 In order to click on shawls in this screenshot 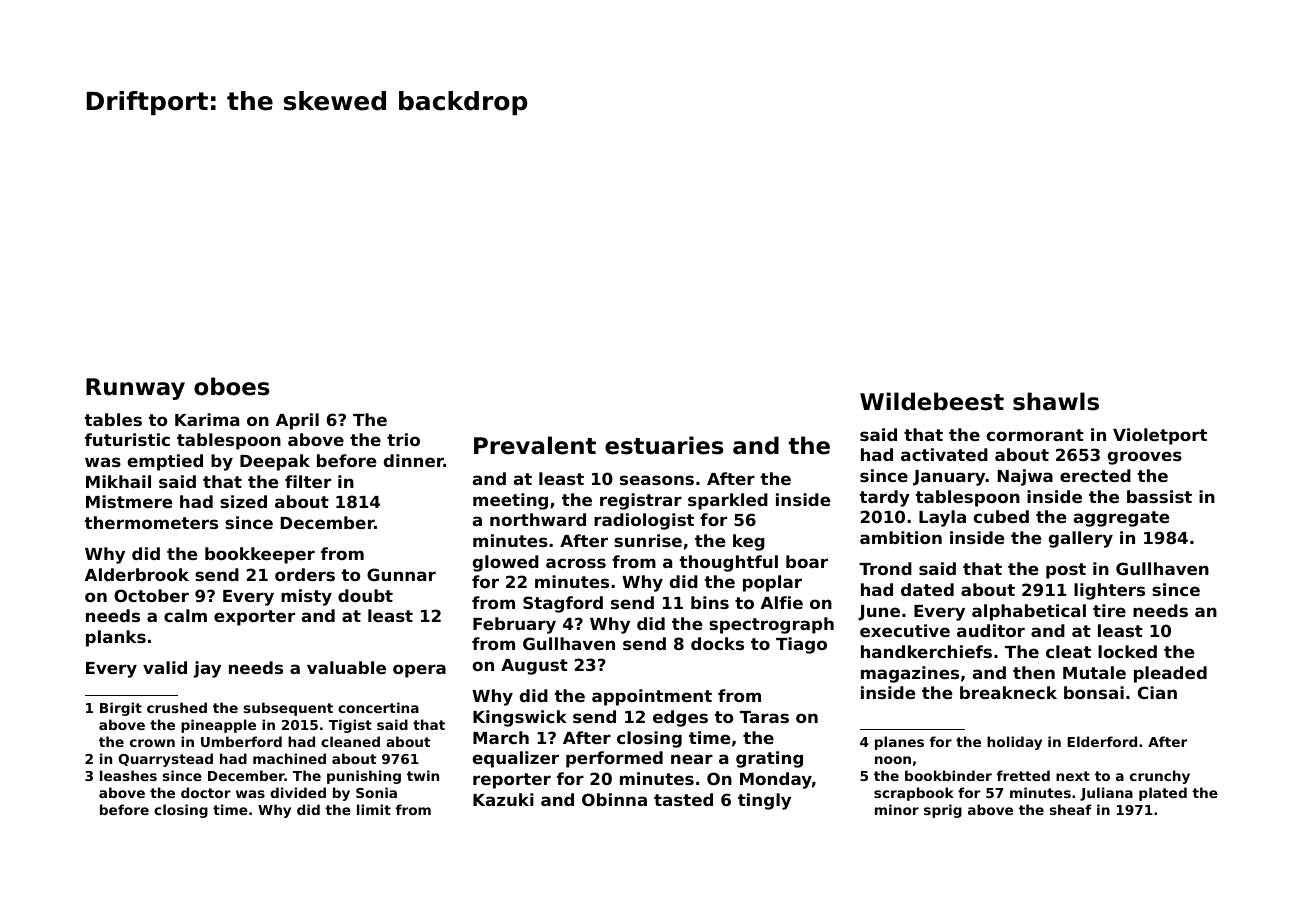, I will do `click(1056, 401)`.
